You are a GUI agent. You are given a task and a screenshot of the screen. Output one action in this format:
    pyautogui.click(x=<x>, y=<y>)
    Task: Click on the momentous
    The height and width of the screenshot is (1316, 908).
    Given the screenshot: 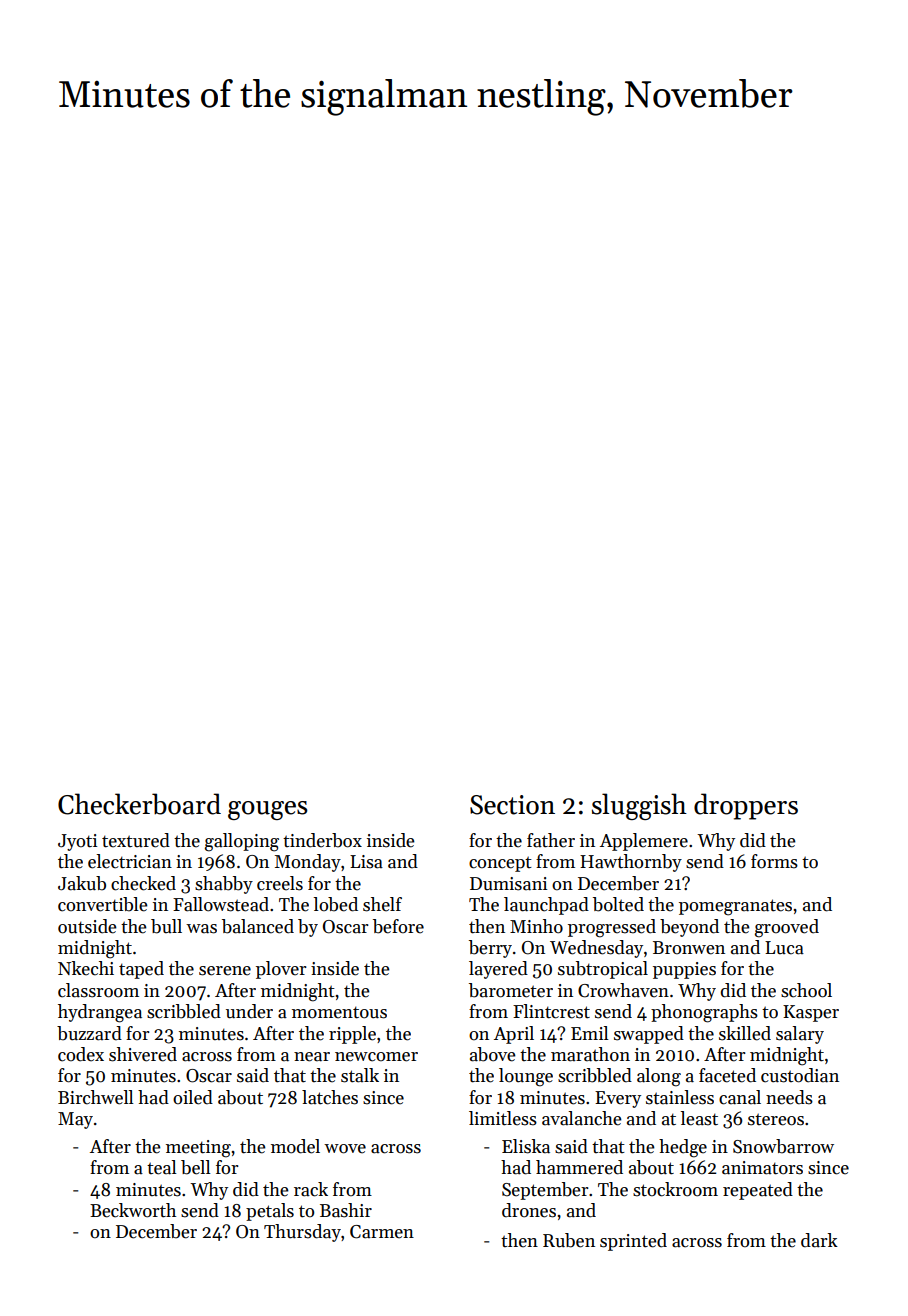 What is the action you would take?
    pyautogui.click(x=339, y=1012)
